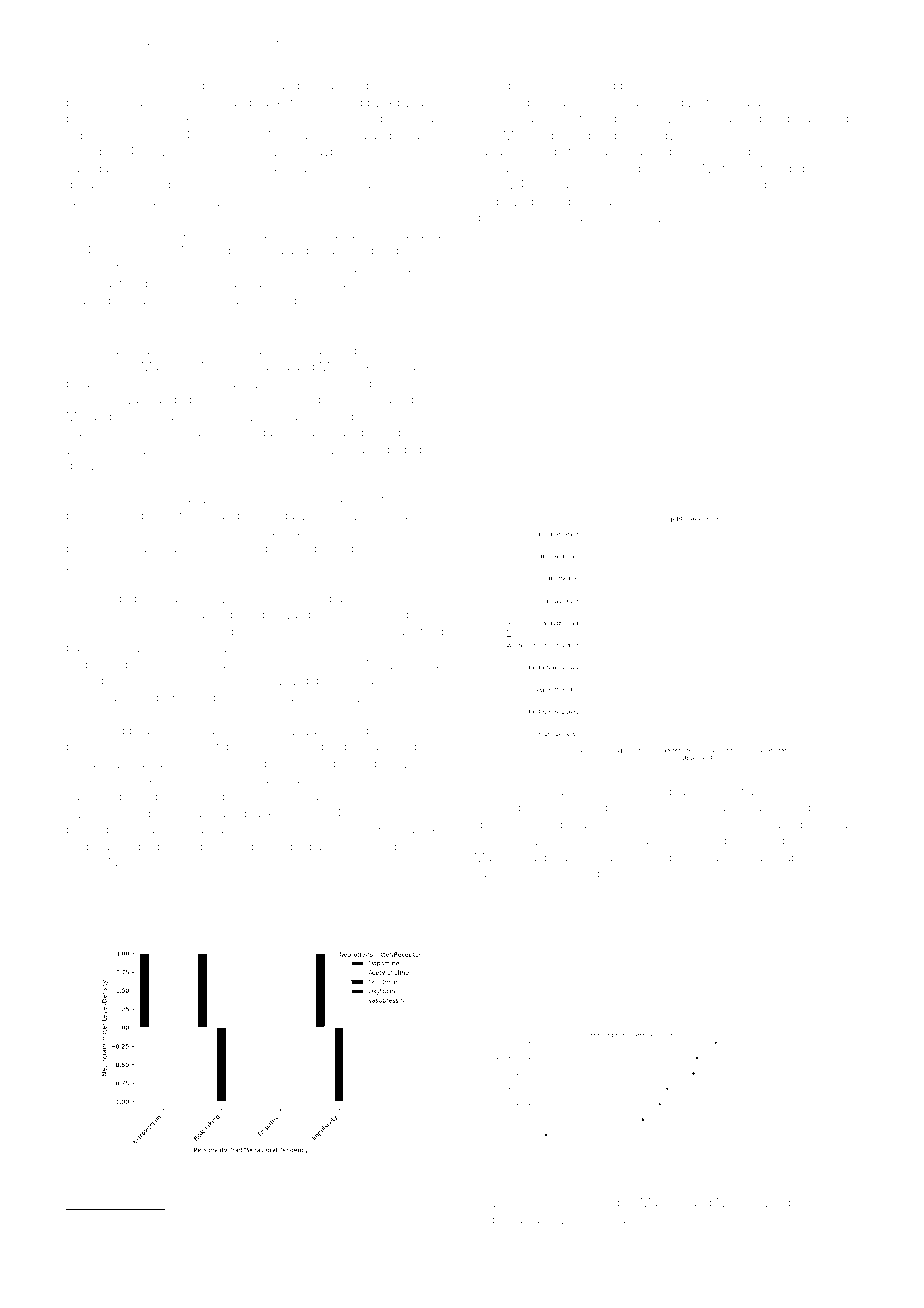 The height and width of the image is (1308, 924). What do you see at coordinates (622, 218) in the image?
I see `trivet` at bounding box center [622, 218].
